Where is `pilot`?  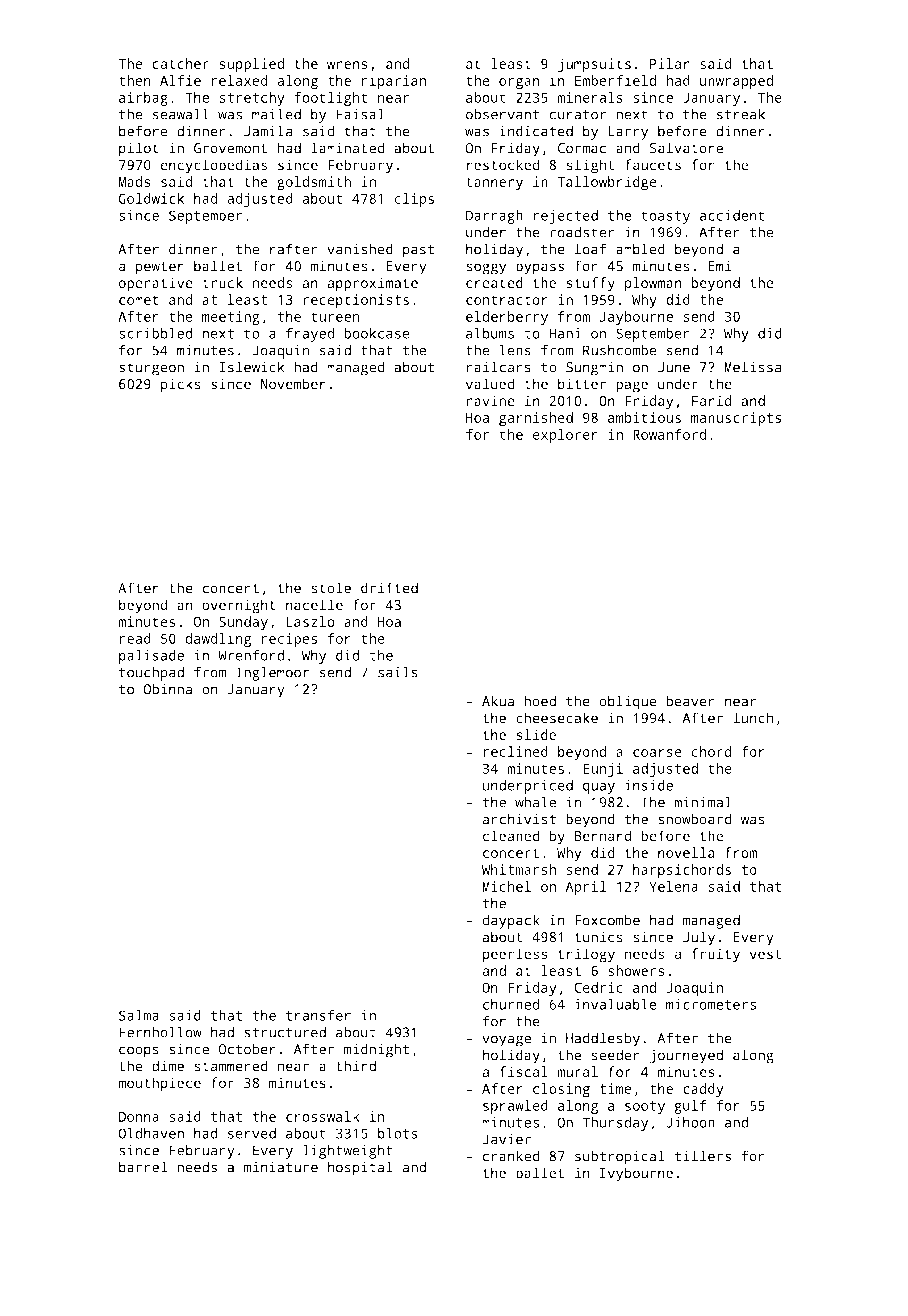
pilot is located at coordinates (139, 149).
